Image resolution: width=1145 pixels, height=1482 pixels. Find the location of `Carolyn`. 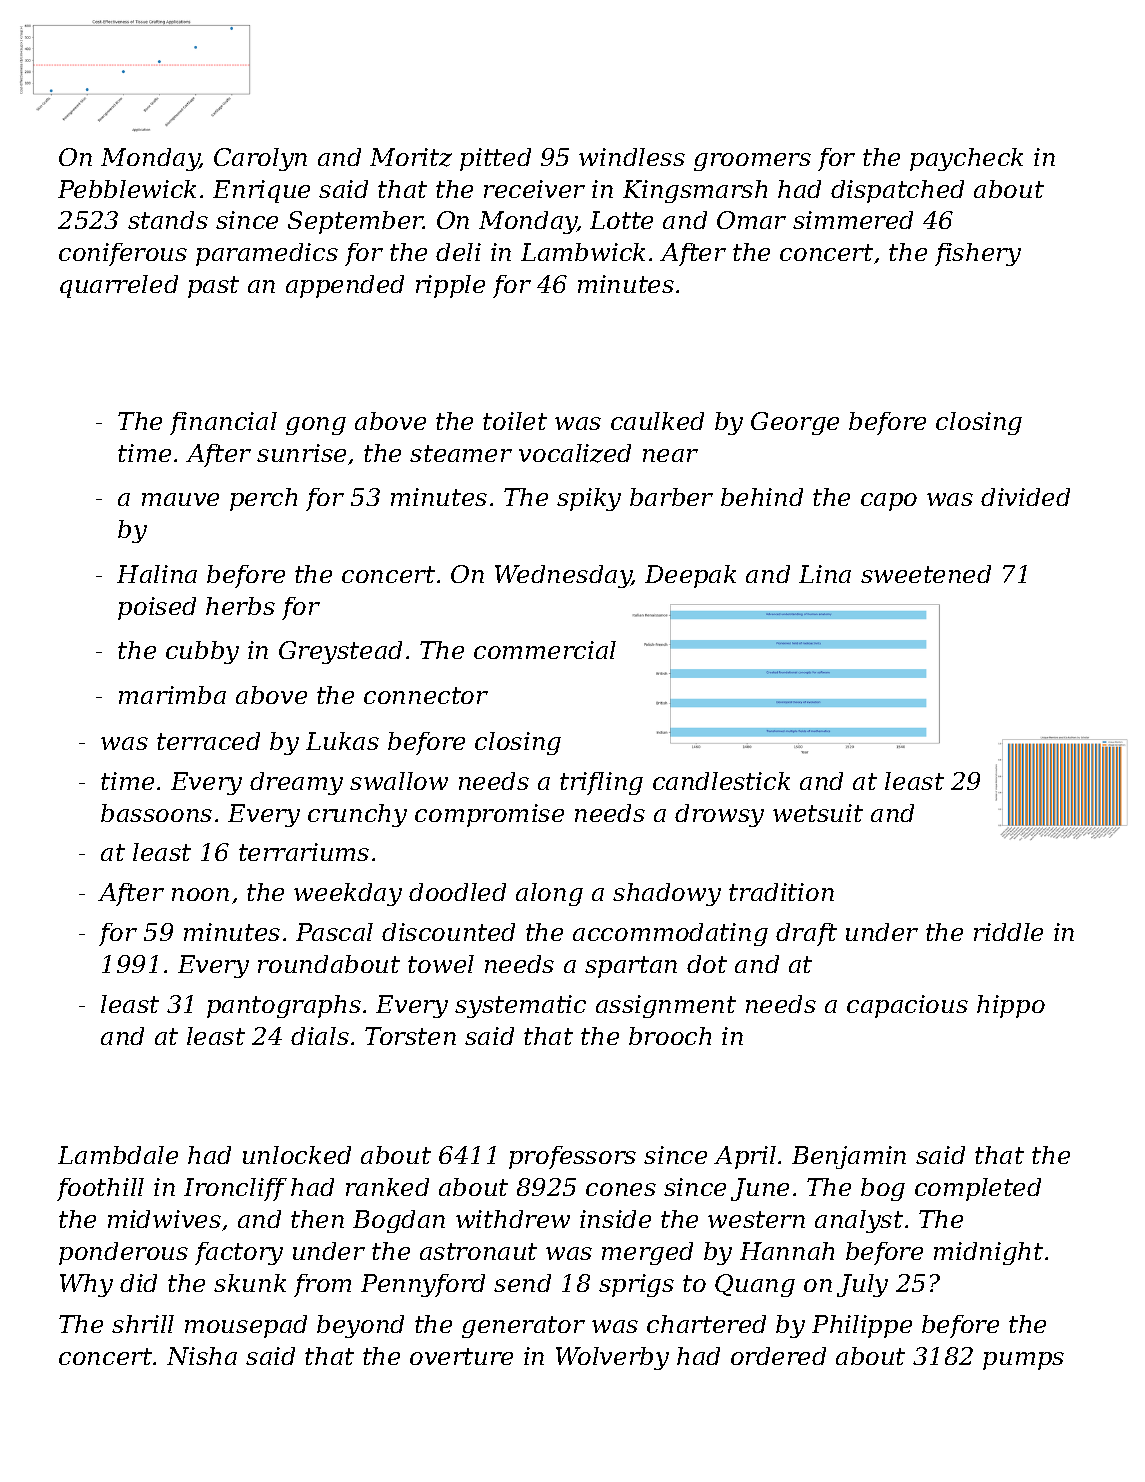

Carolyn is located at coordinates (260, 159).
